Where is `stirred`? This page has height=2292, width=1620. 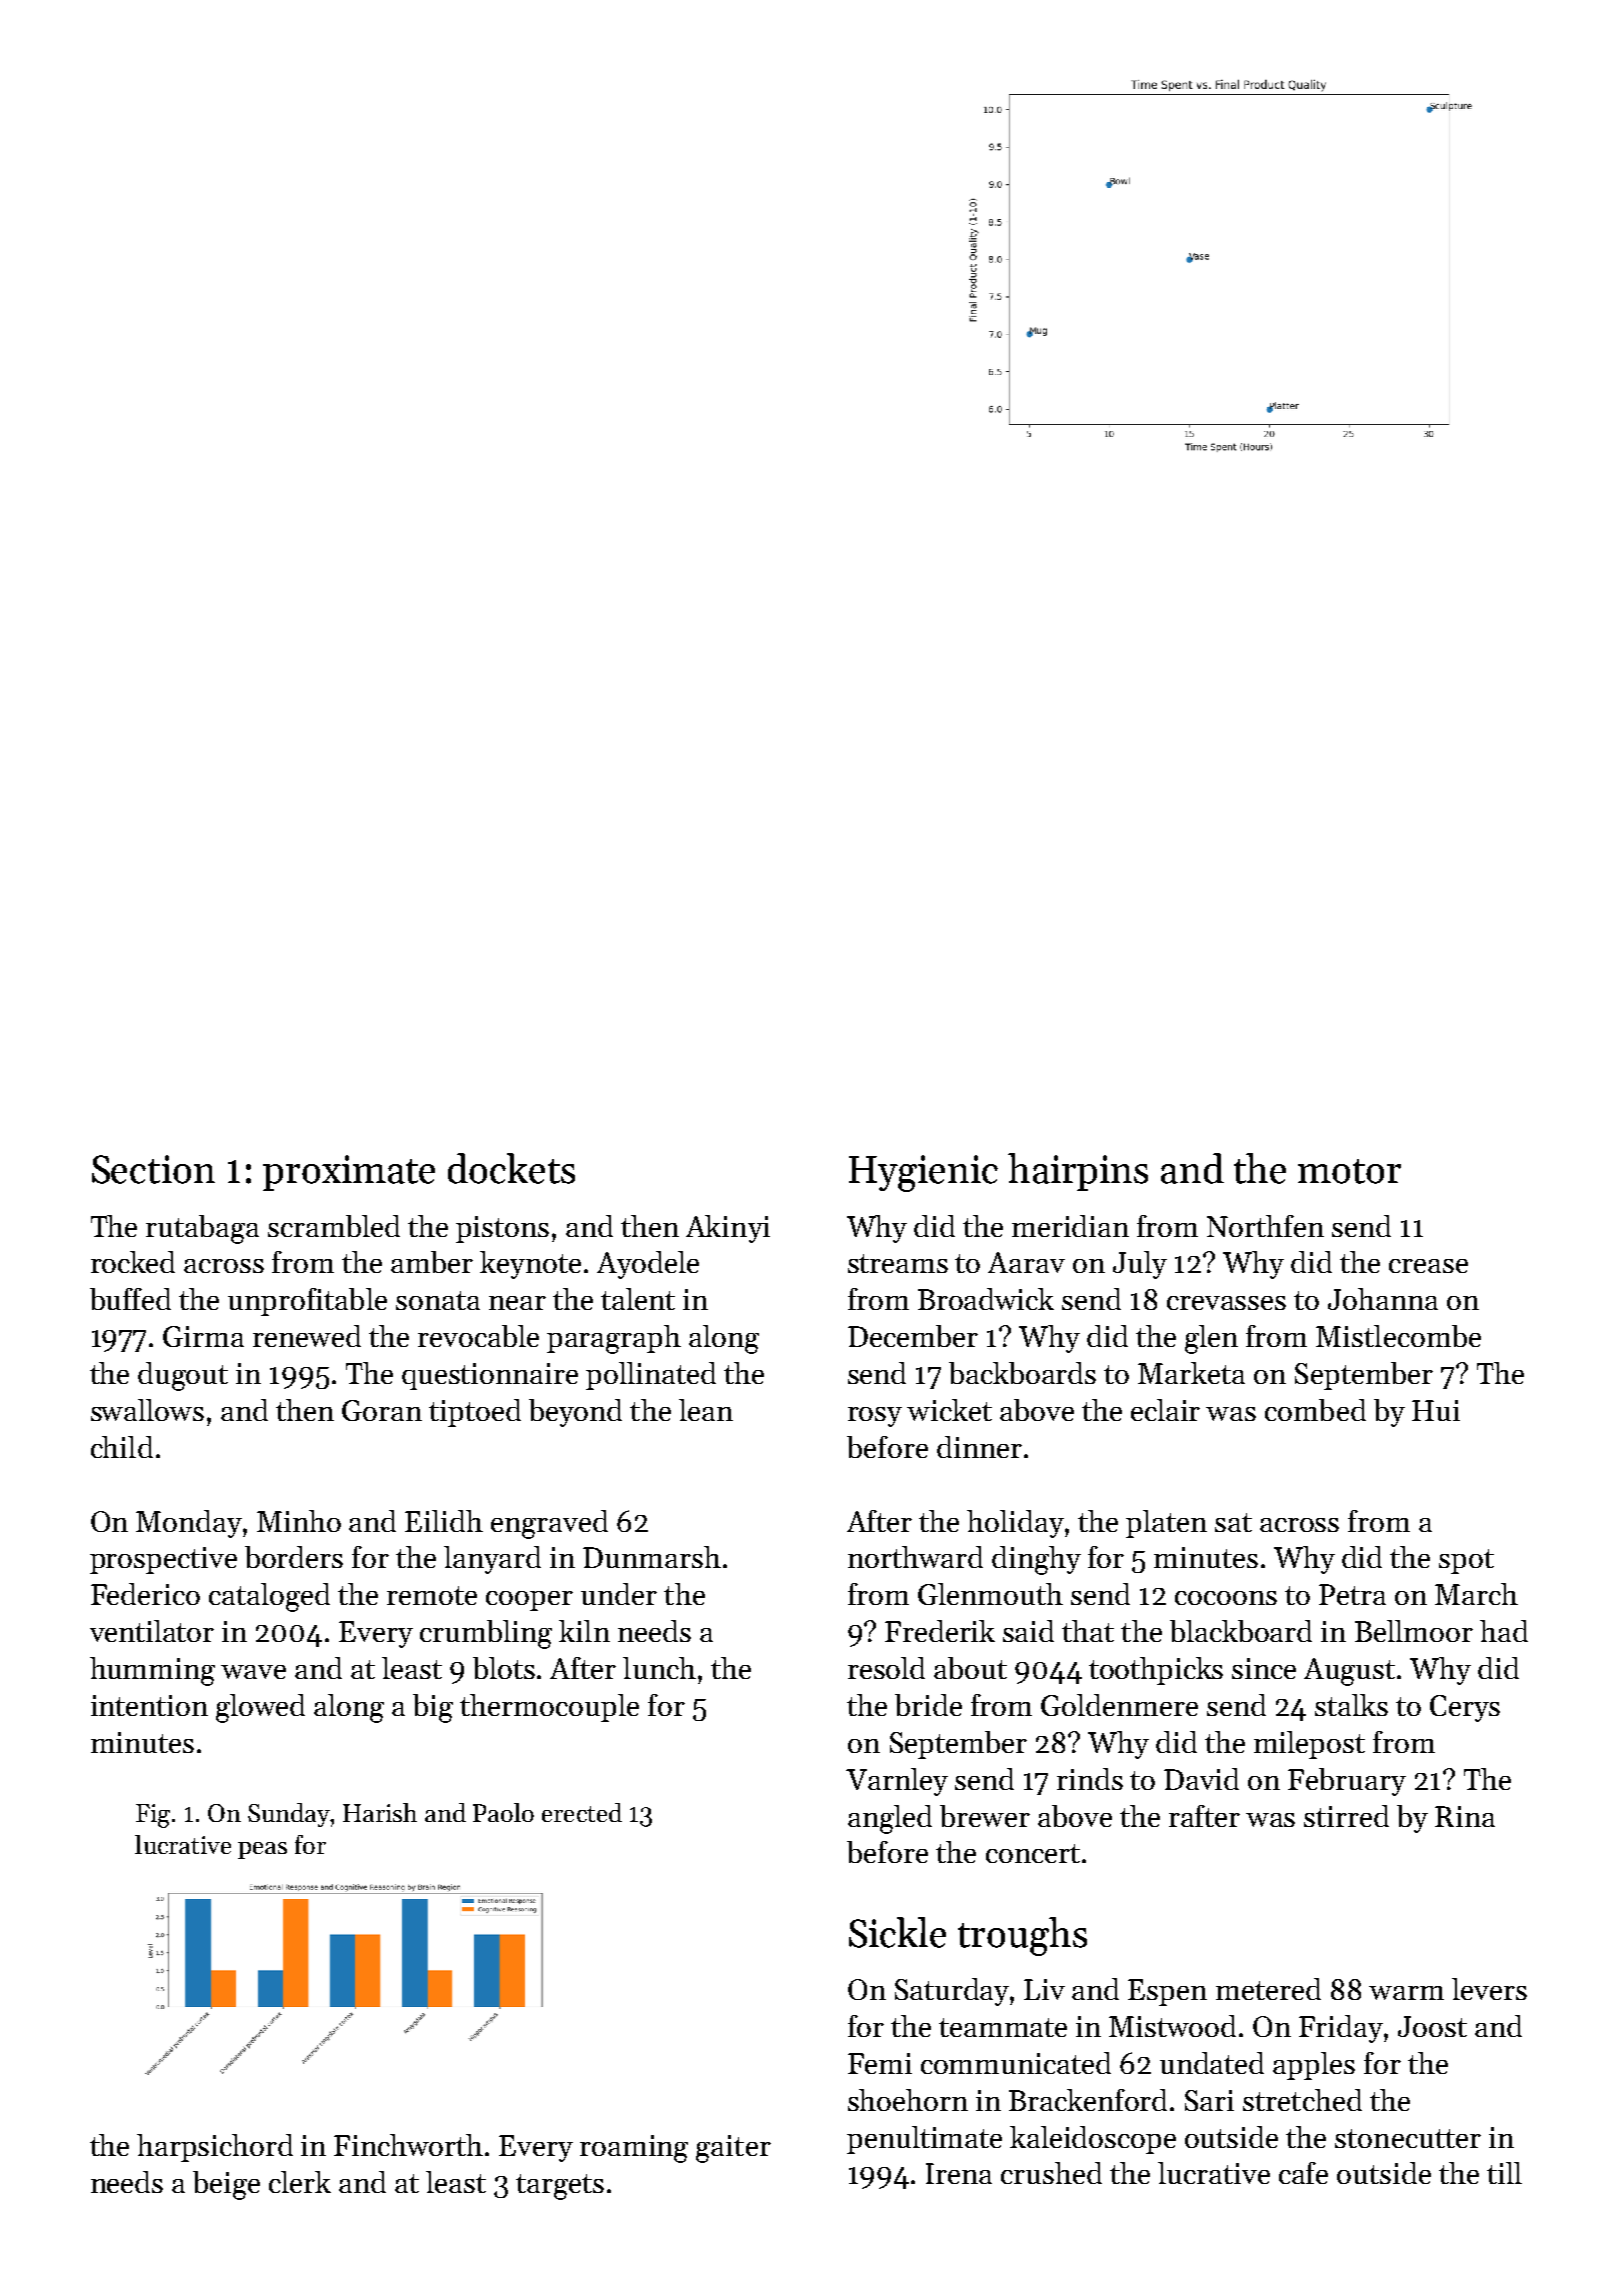 stirred is located at coordinates (1346, 1816).
